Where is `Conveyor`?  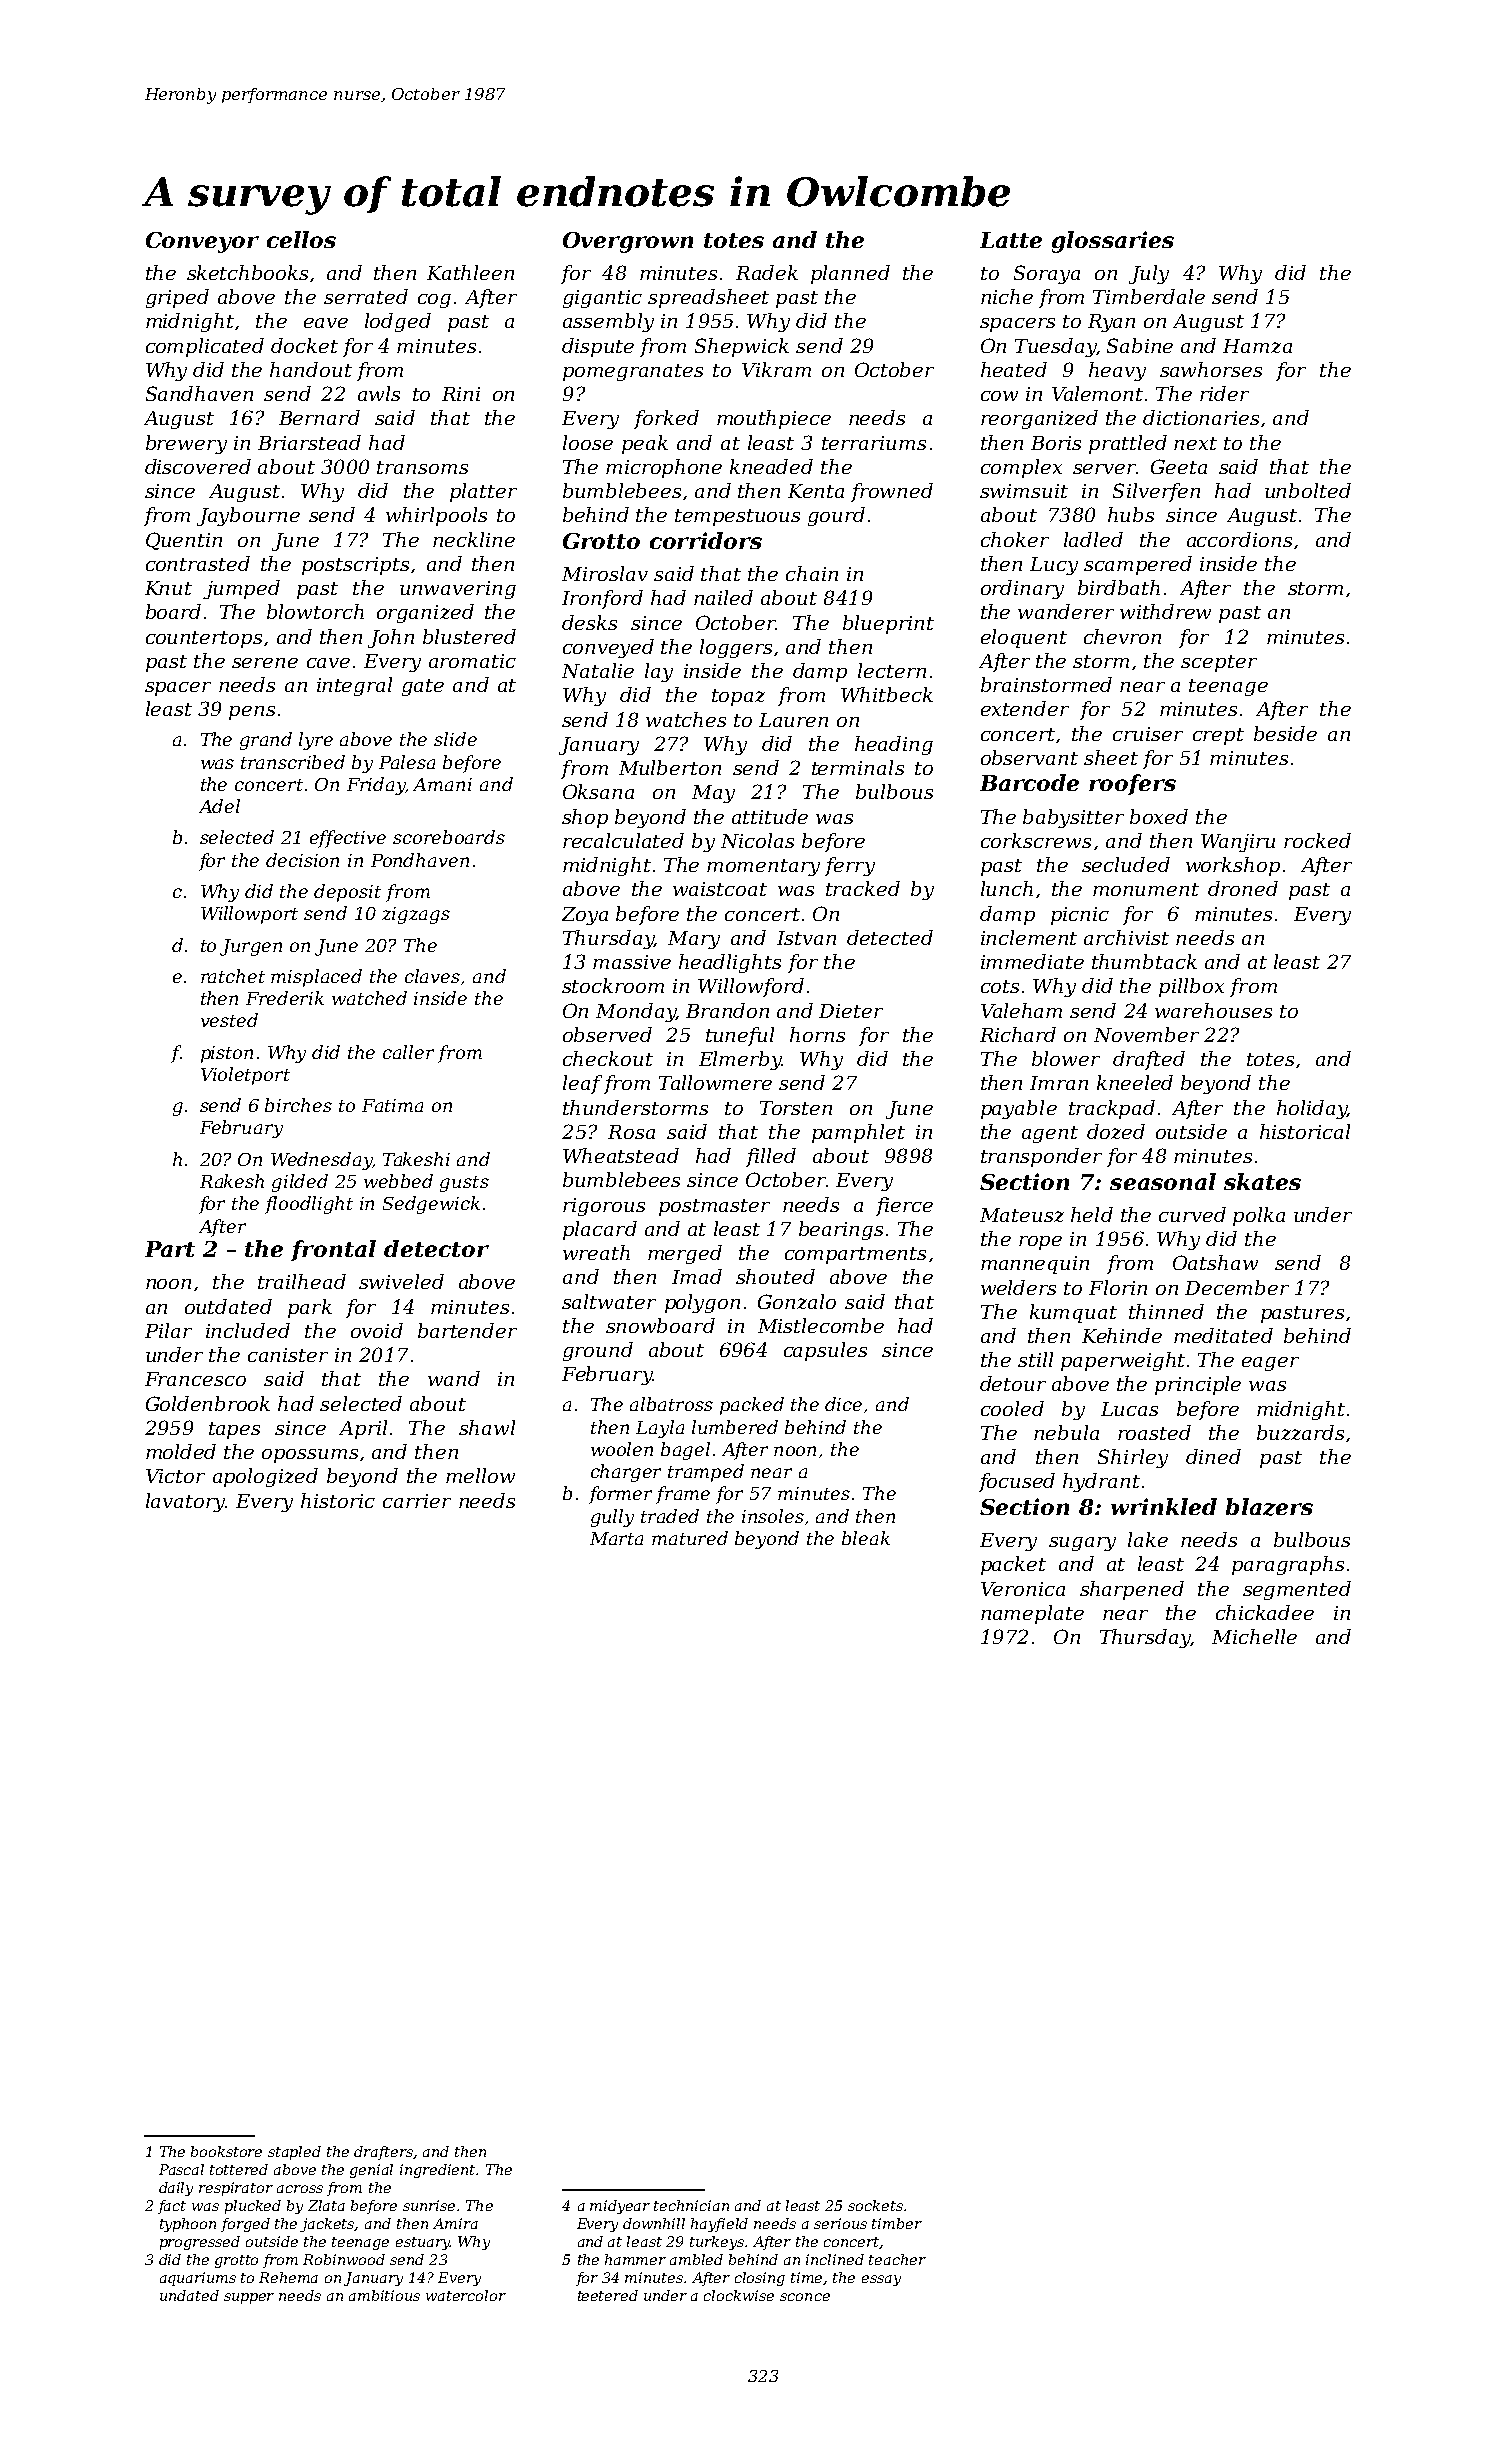 Conveyor is located at coordinates (202, 242).
